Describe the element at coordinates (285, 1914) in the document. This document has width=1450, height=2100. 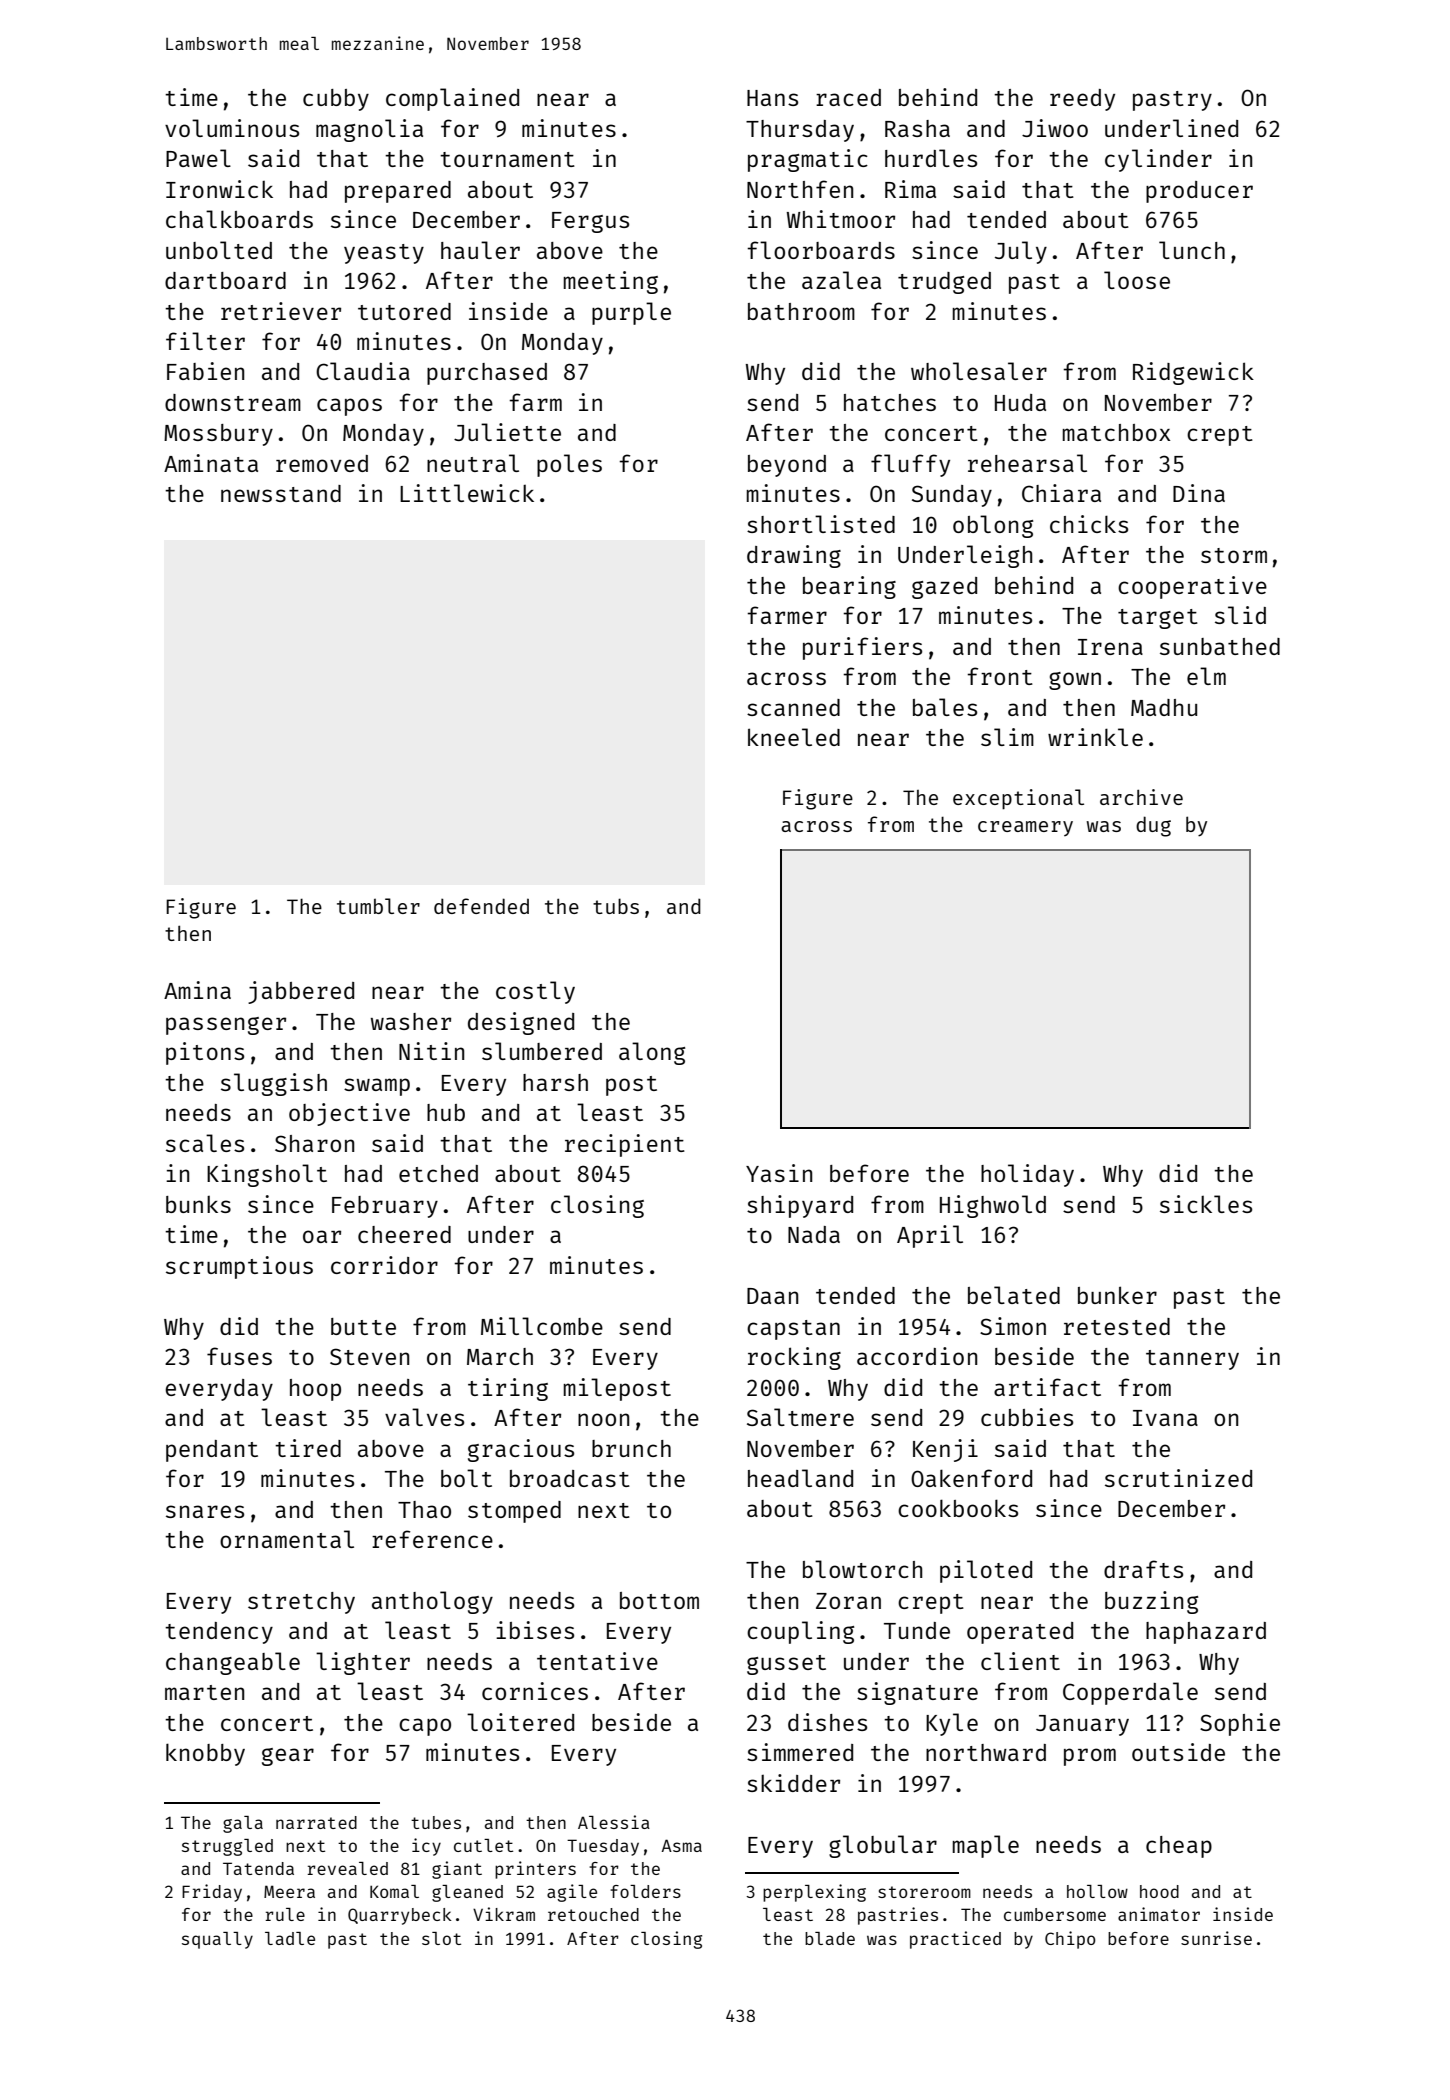
I see `rule` at that location.
